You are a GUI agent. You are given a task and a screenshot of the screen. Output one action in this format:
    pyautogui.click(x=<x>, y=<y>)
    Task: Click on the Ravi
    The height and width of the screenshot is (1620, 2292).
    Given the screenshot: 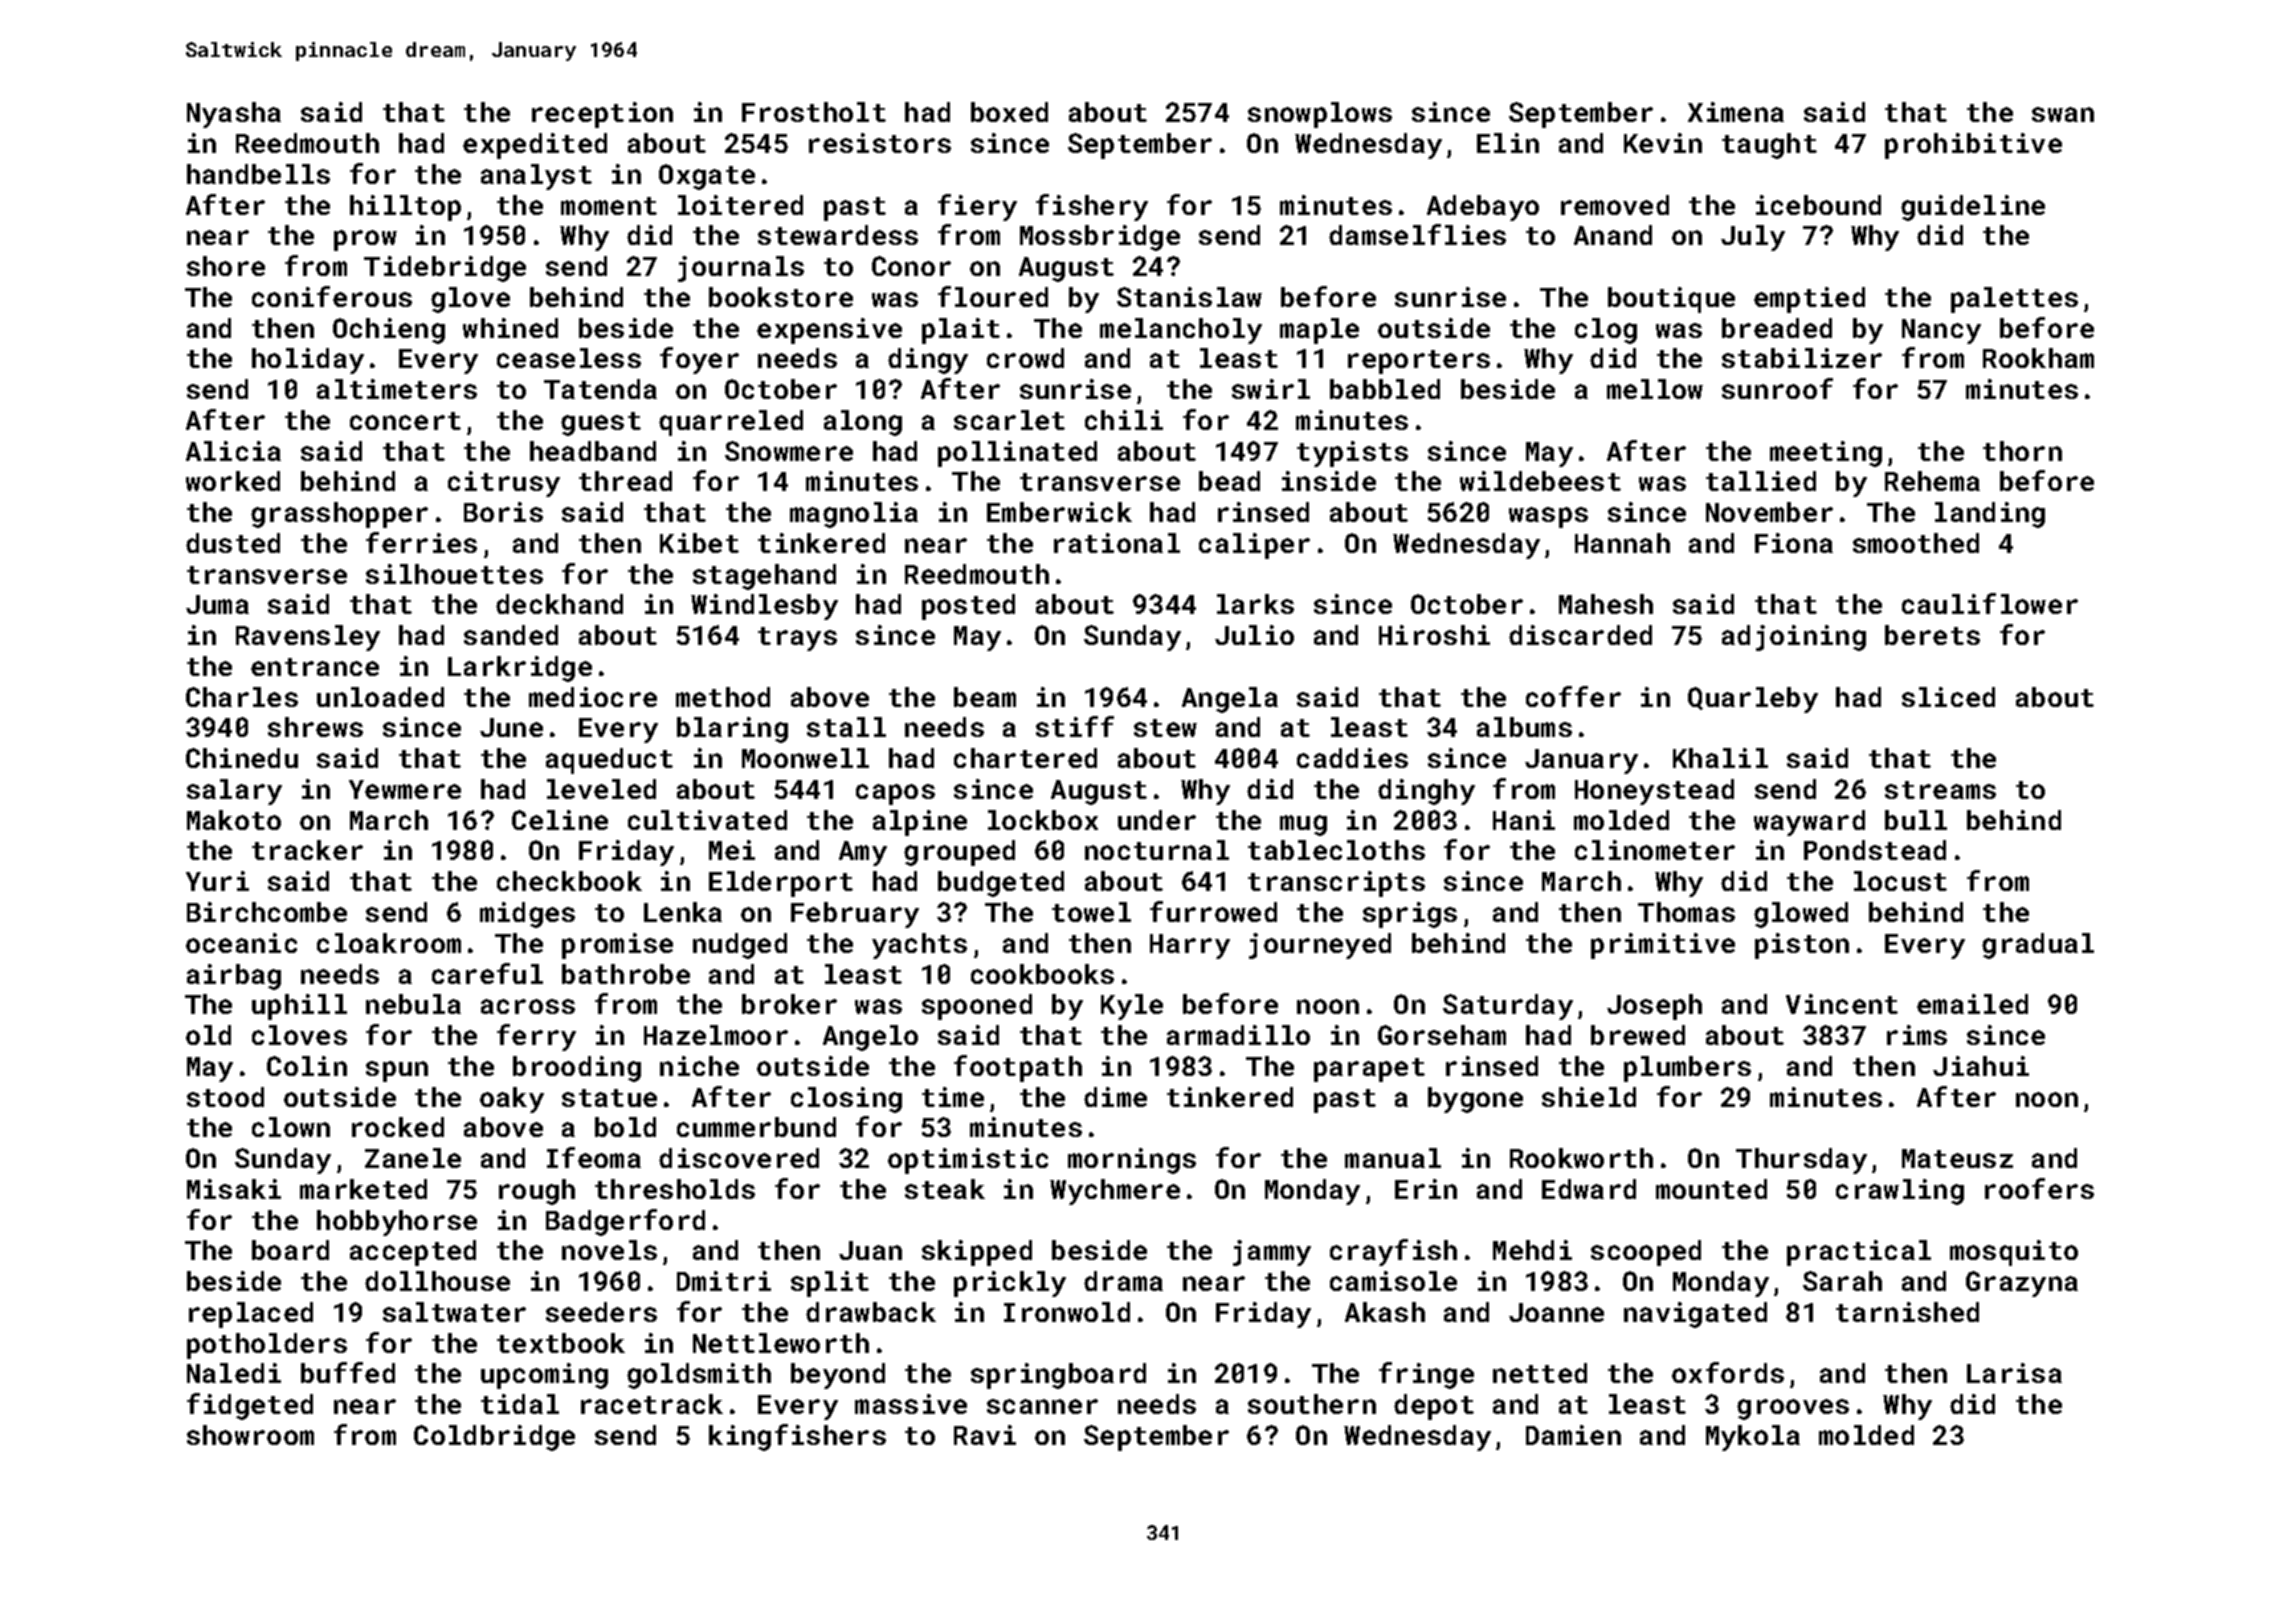 What is the action you would take?
    pyautogui.click(x=985, y=1435)
